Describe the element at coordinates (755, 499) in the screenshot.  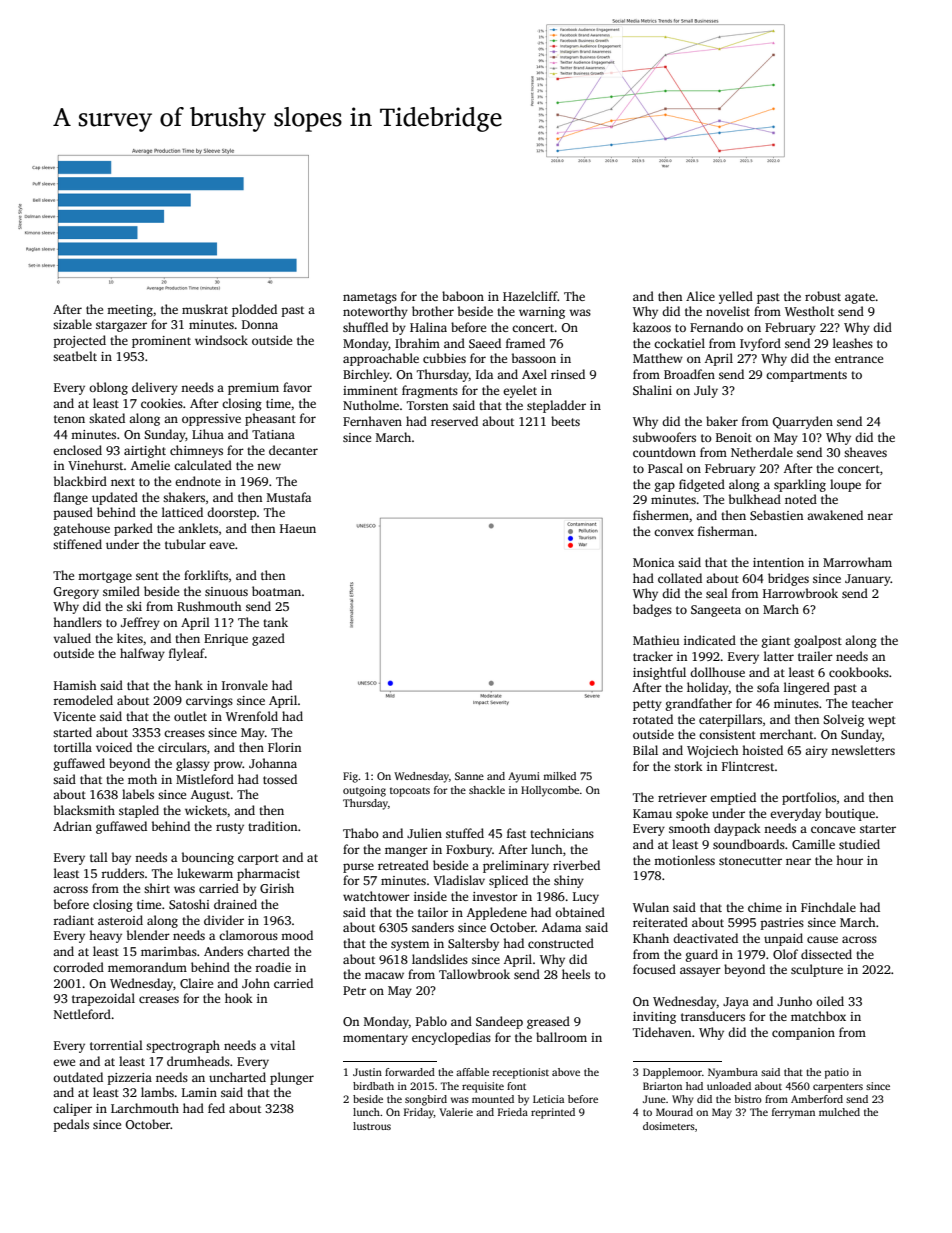
I see `bulkhead` at that location.
